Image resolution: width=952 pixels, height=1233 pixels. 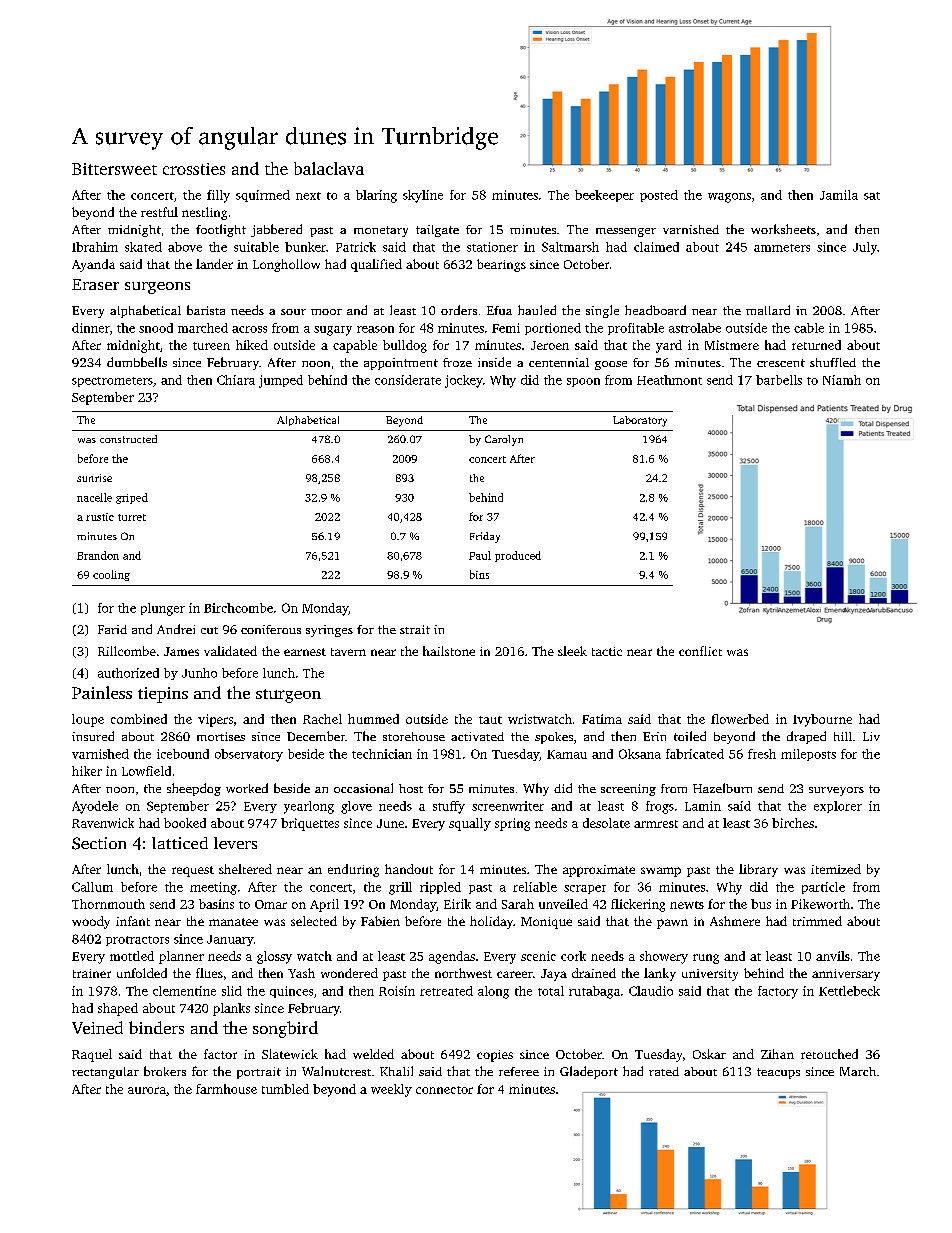 What do you see at coordinates (91, 328) in the screenshot?
I see `dinner` at bounding box center [91, 328].
